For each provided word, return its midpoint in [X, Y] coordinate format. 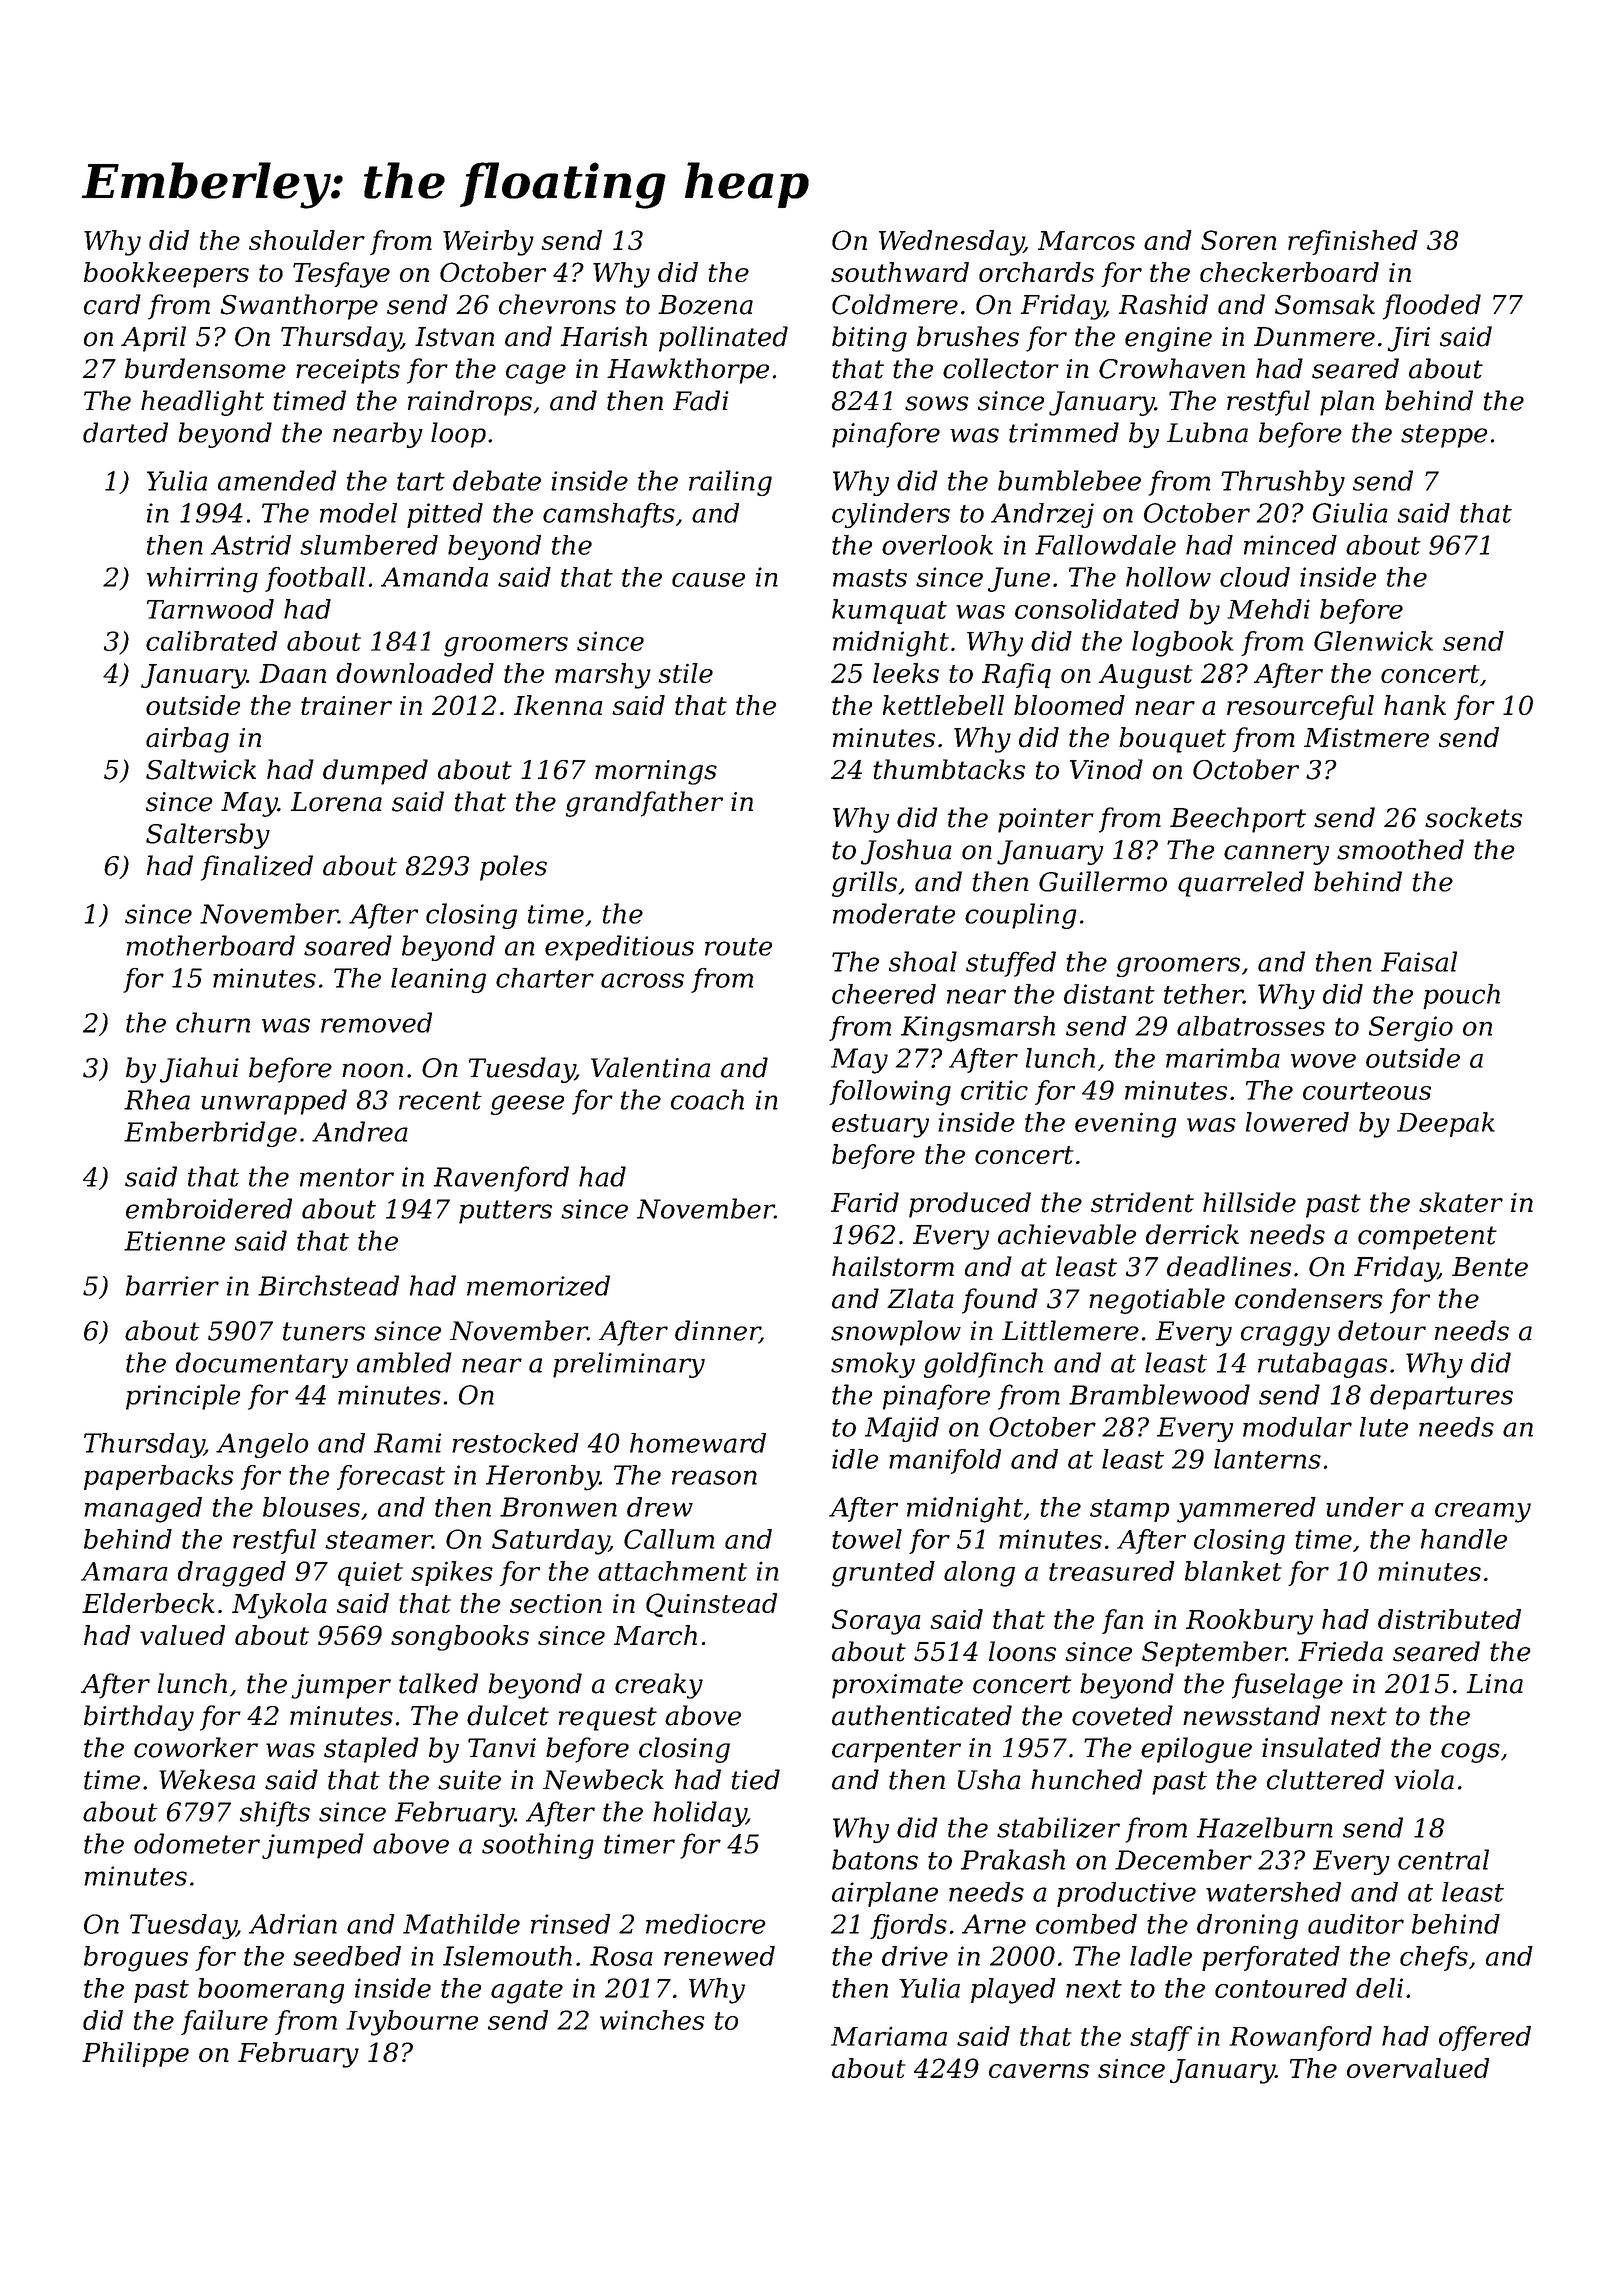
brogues [136, 1959]
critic [994, 1090]
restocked [515, 1443]
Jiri [1408, 339]
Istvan [454, 337]
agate [527, 1992]
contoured [1281, 1988]
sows [937, 403]
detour [1382, 1330]
